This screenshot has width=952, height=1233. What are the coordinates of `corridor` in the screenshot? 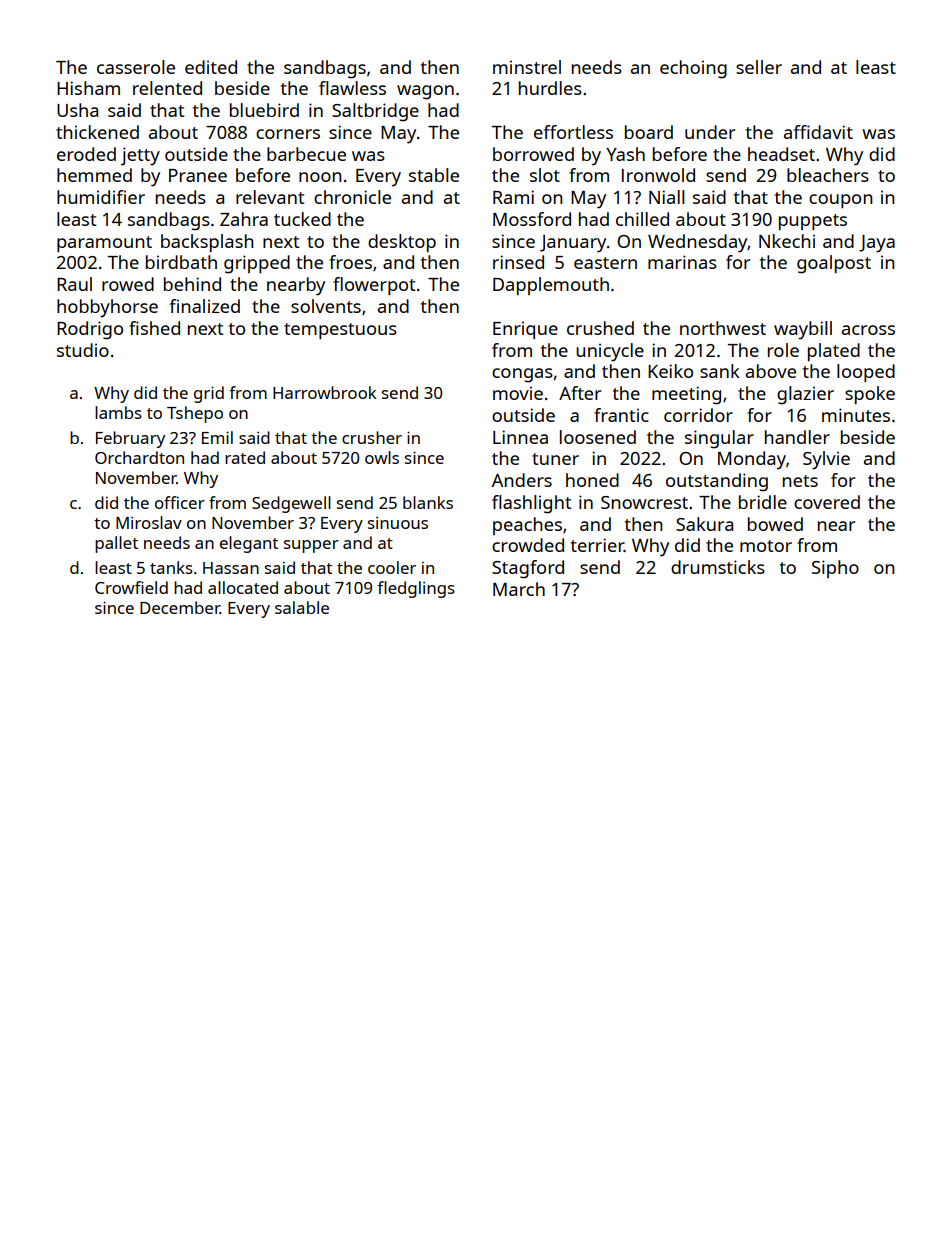 It's located at (698, 415).
